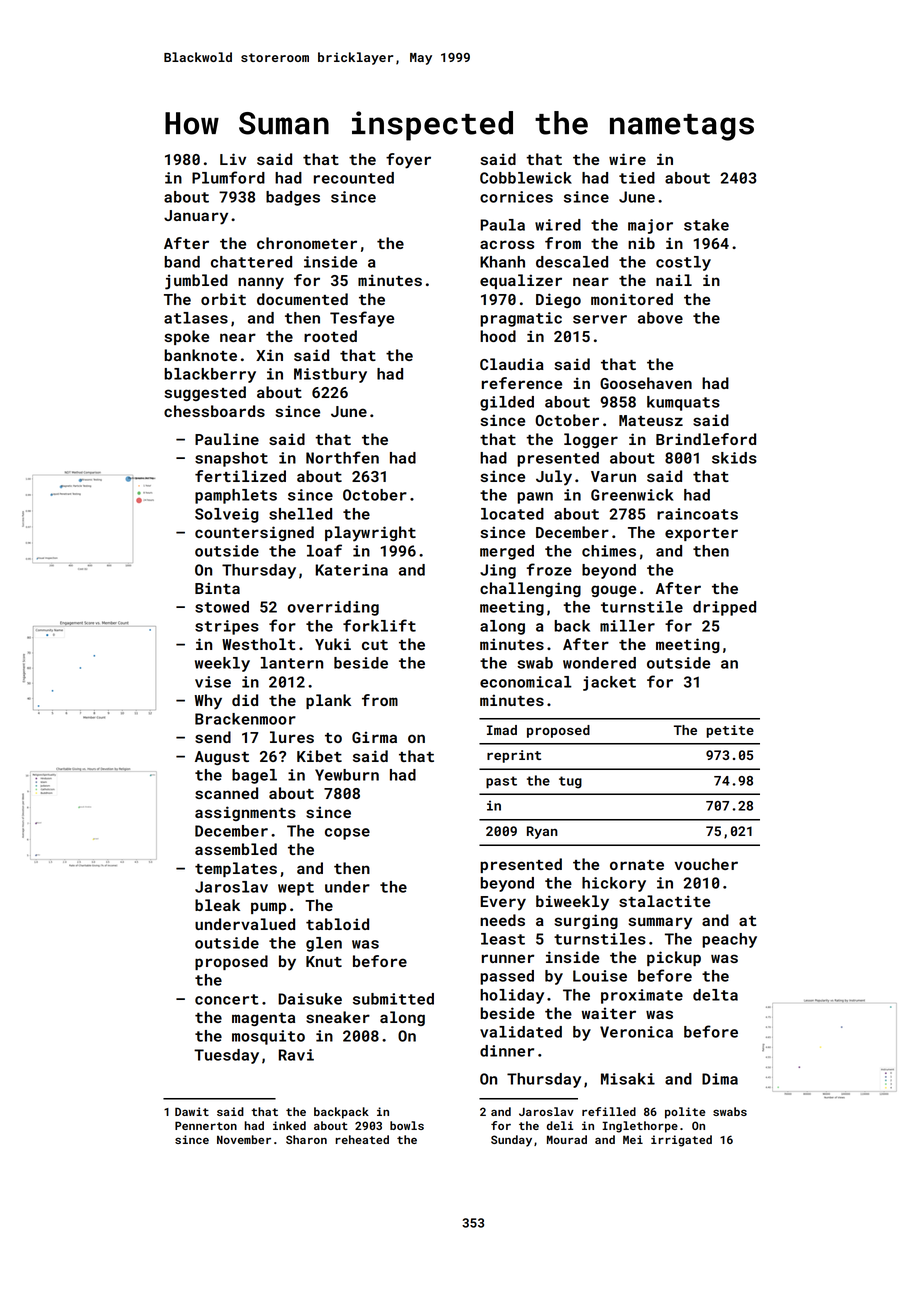 This document has width=924, height=1311. I want to click on Cobblewick, so click(526, 178).
